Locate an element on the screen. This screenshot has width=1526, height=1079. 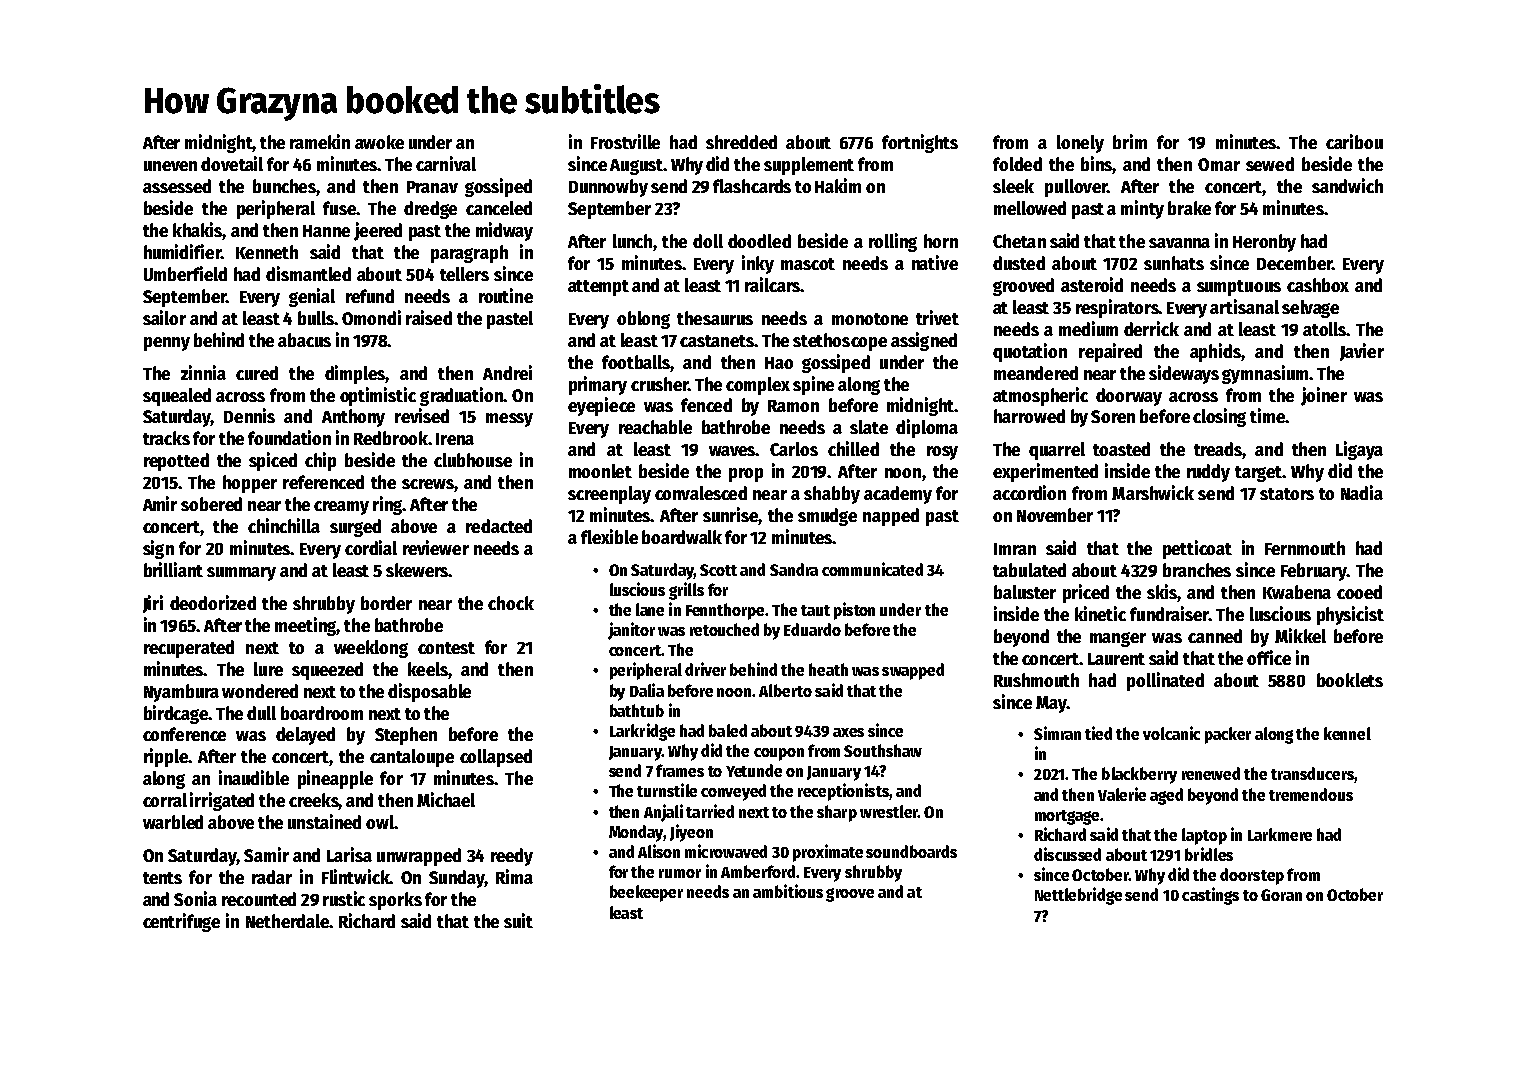
shredded is located at coordinates (741, 142).
